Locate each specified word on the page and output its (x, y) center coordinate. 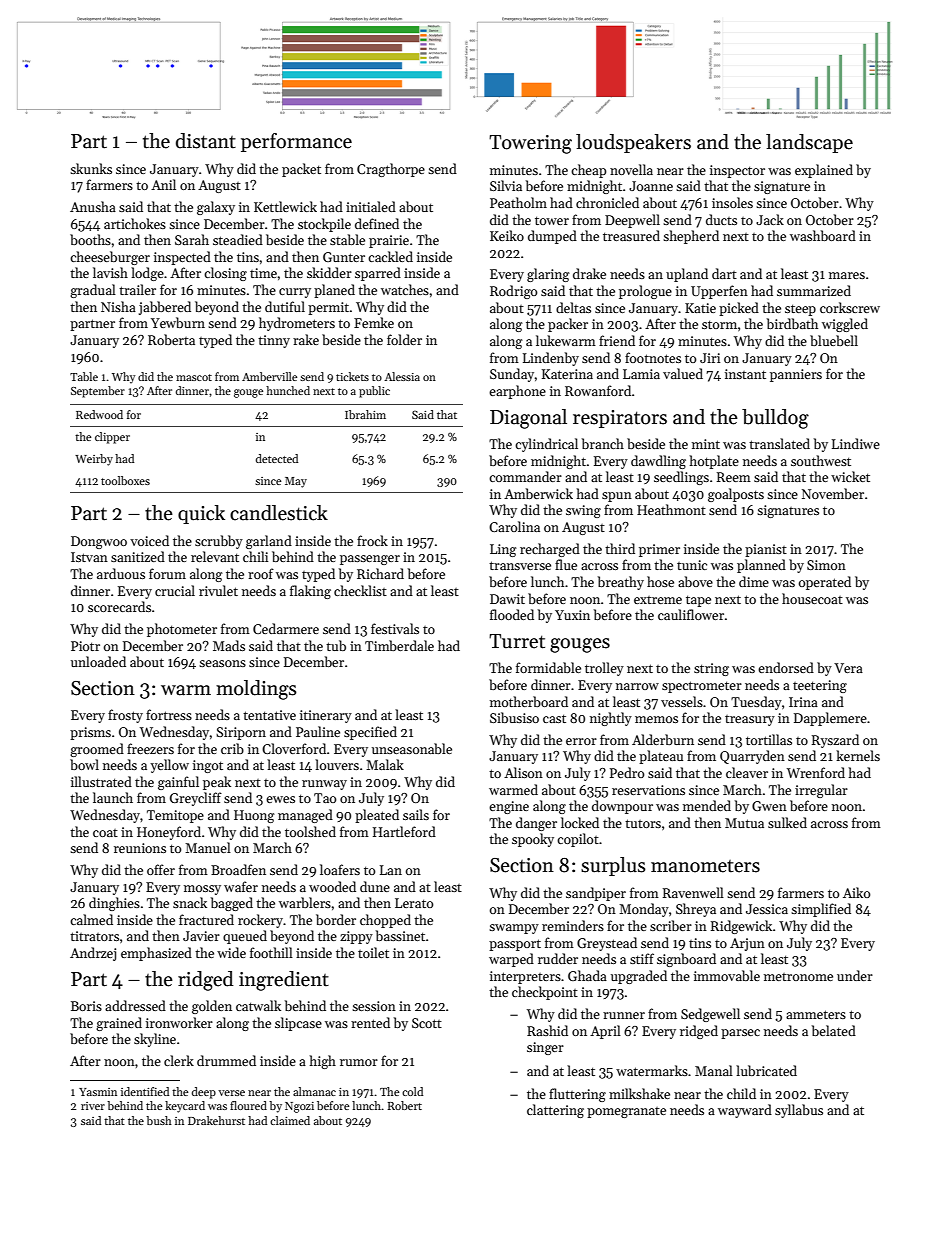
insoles (732, 202)
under (855, 975)
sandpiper (596, 894)
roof (261, 573)
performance (296, 142)
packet (301, 170)
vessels (682, 701)
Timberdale (399, 645)
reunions (140, 848)
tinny (274, 341)
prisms (90, 733)
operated (825, 583)
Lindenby (551, 359)
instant (745, 374)
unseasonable (412, 748)
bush (159, 1120)
